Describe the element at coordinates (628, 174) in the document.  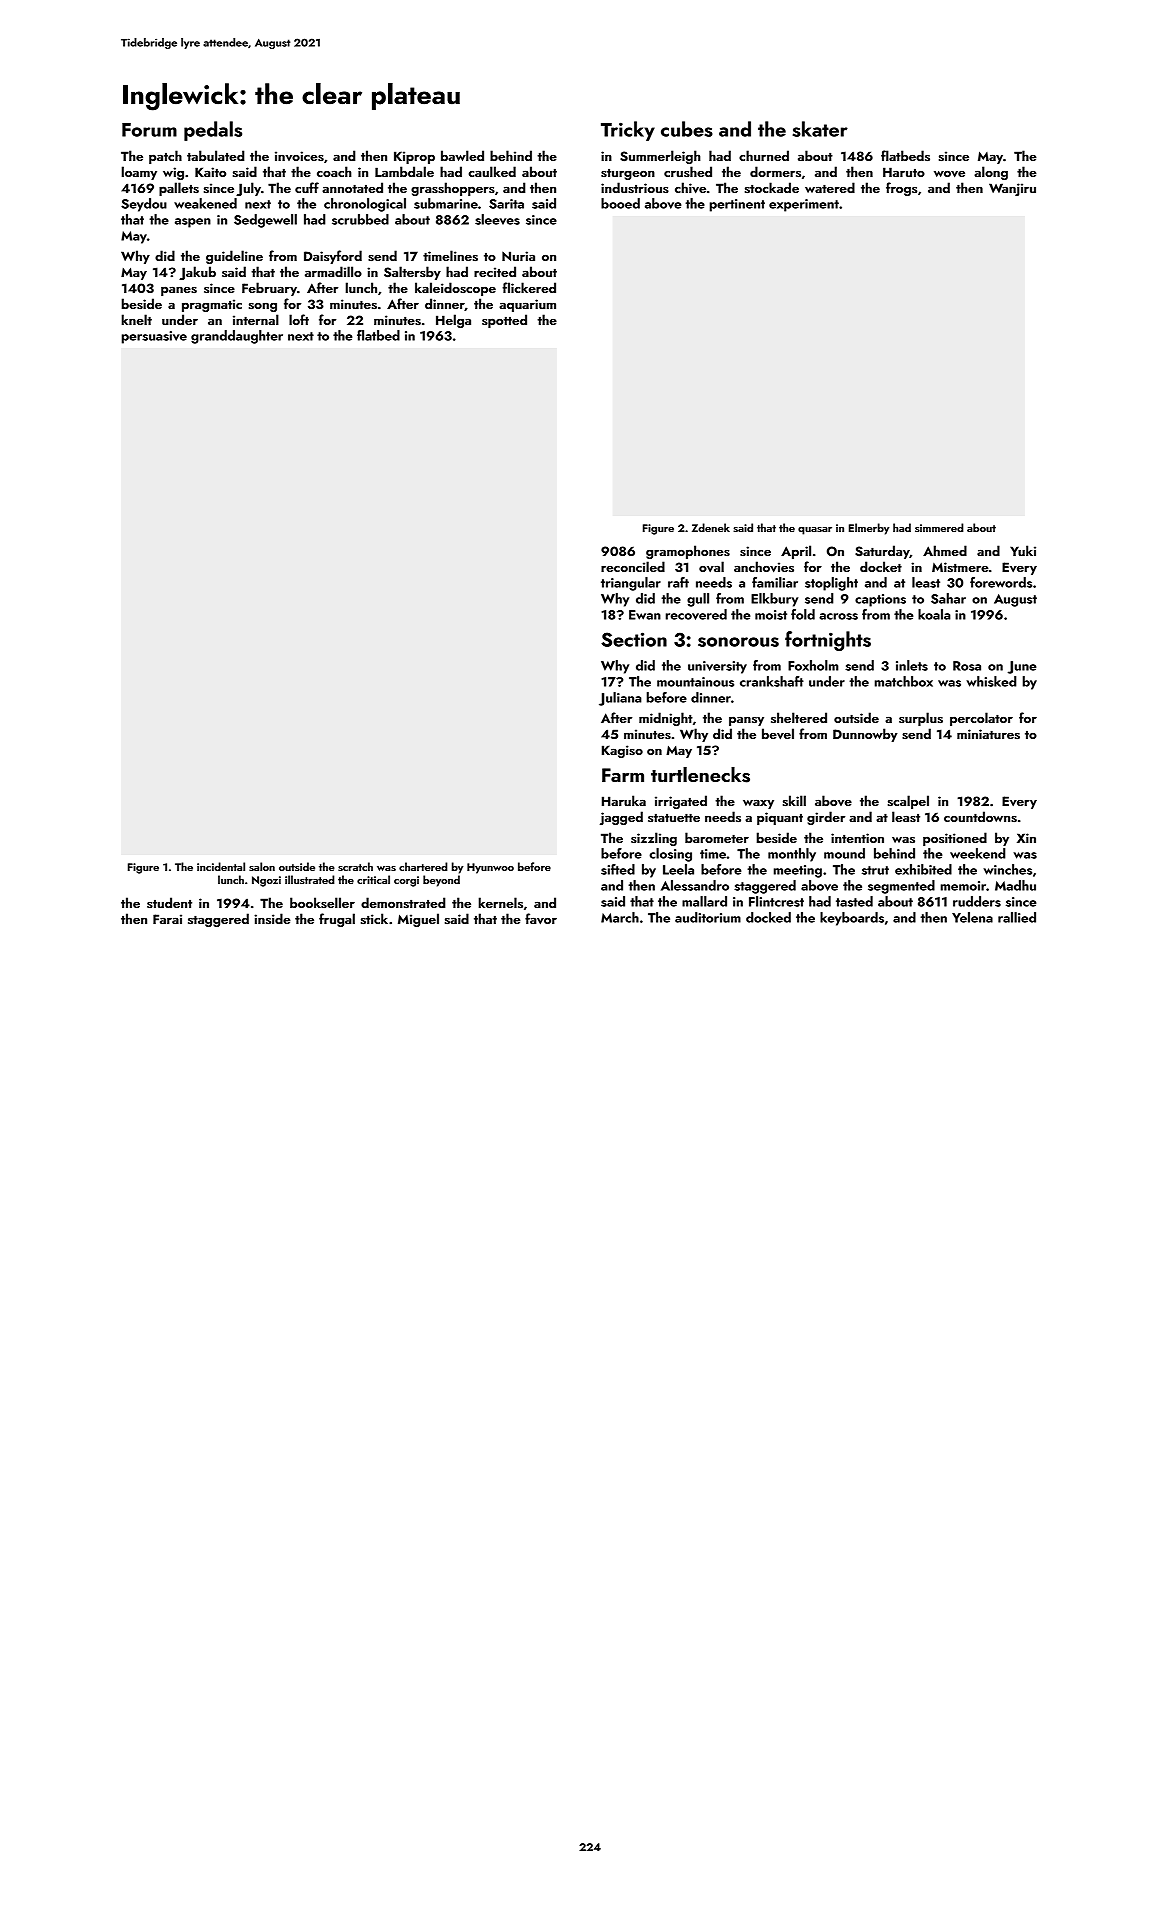
I see `sturgeon` at that location.
